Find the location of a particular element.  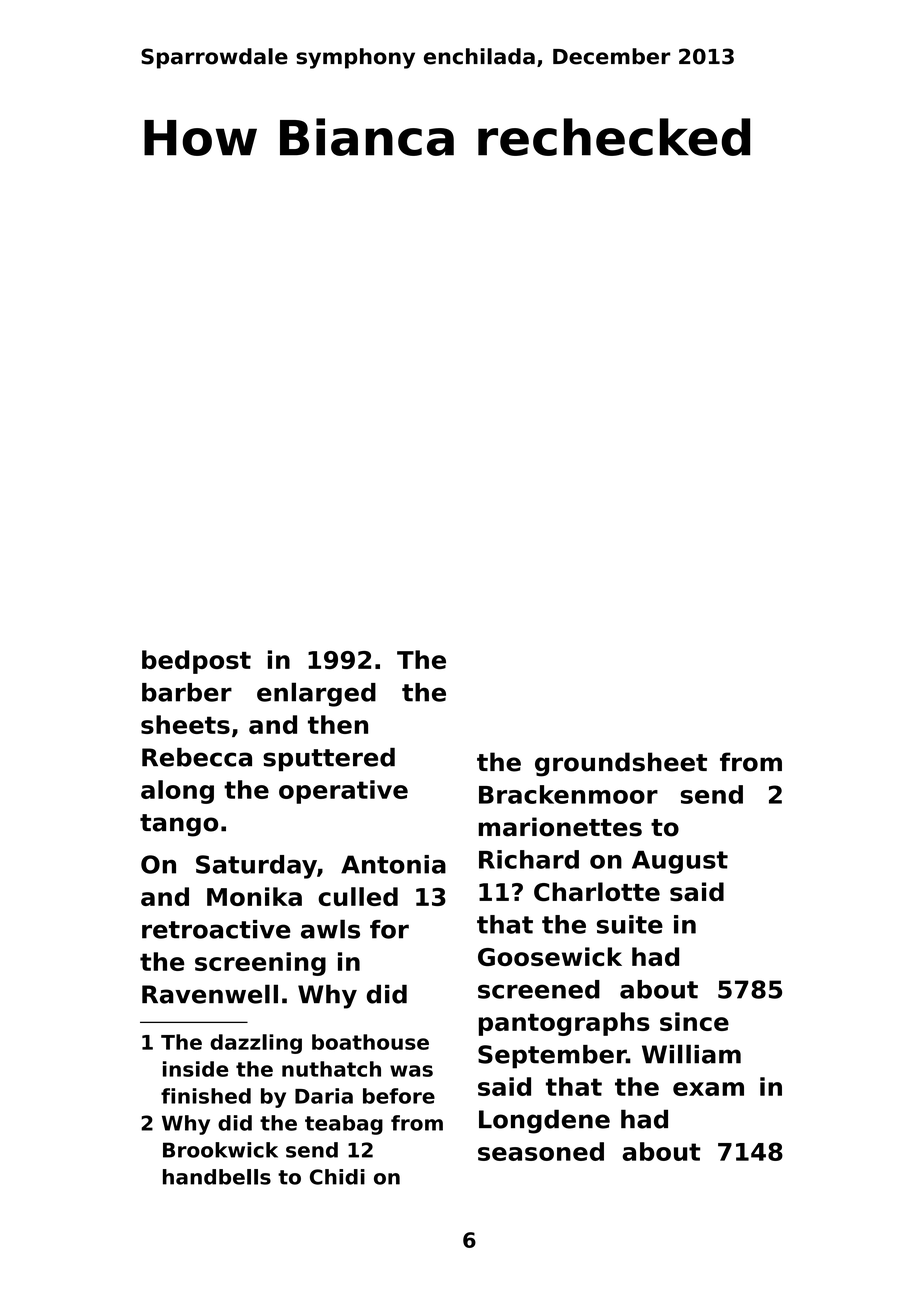

August is located at coordinates (680, 862).
